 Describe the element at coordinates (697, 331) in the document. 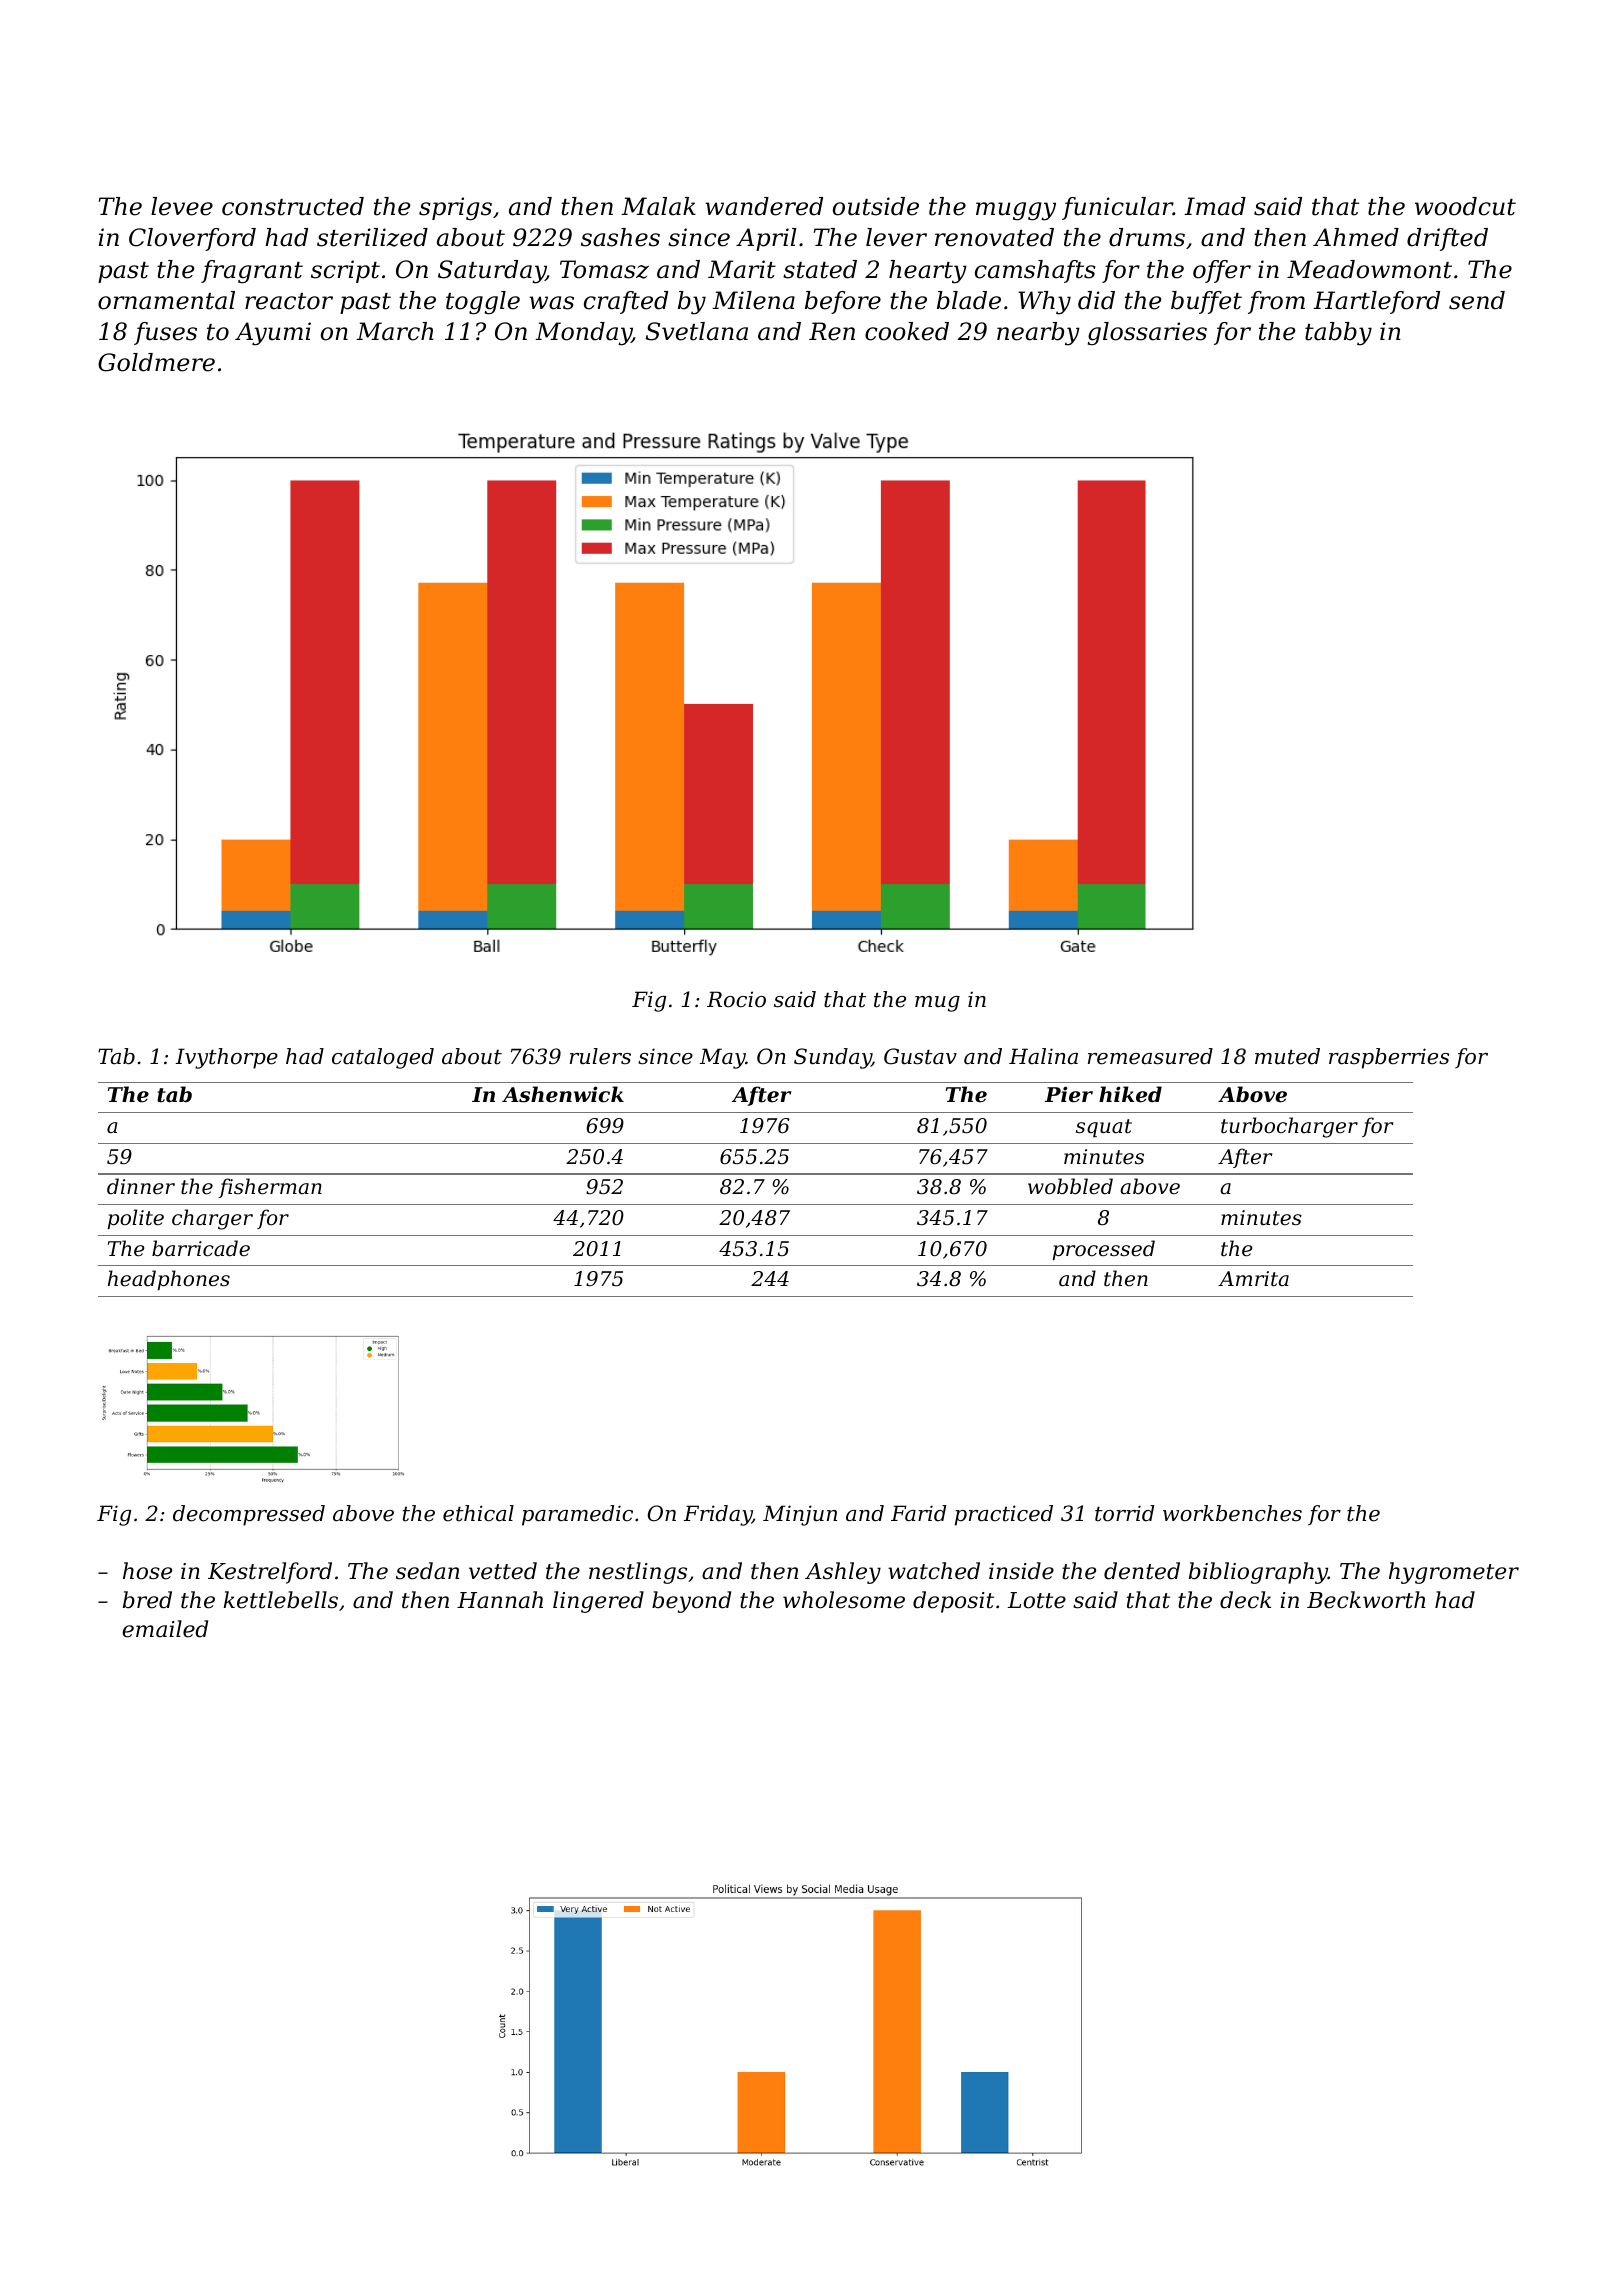

I see `Svetlana` at that location.
